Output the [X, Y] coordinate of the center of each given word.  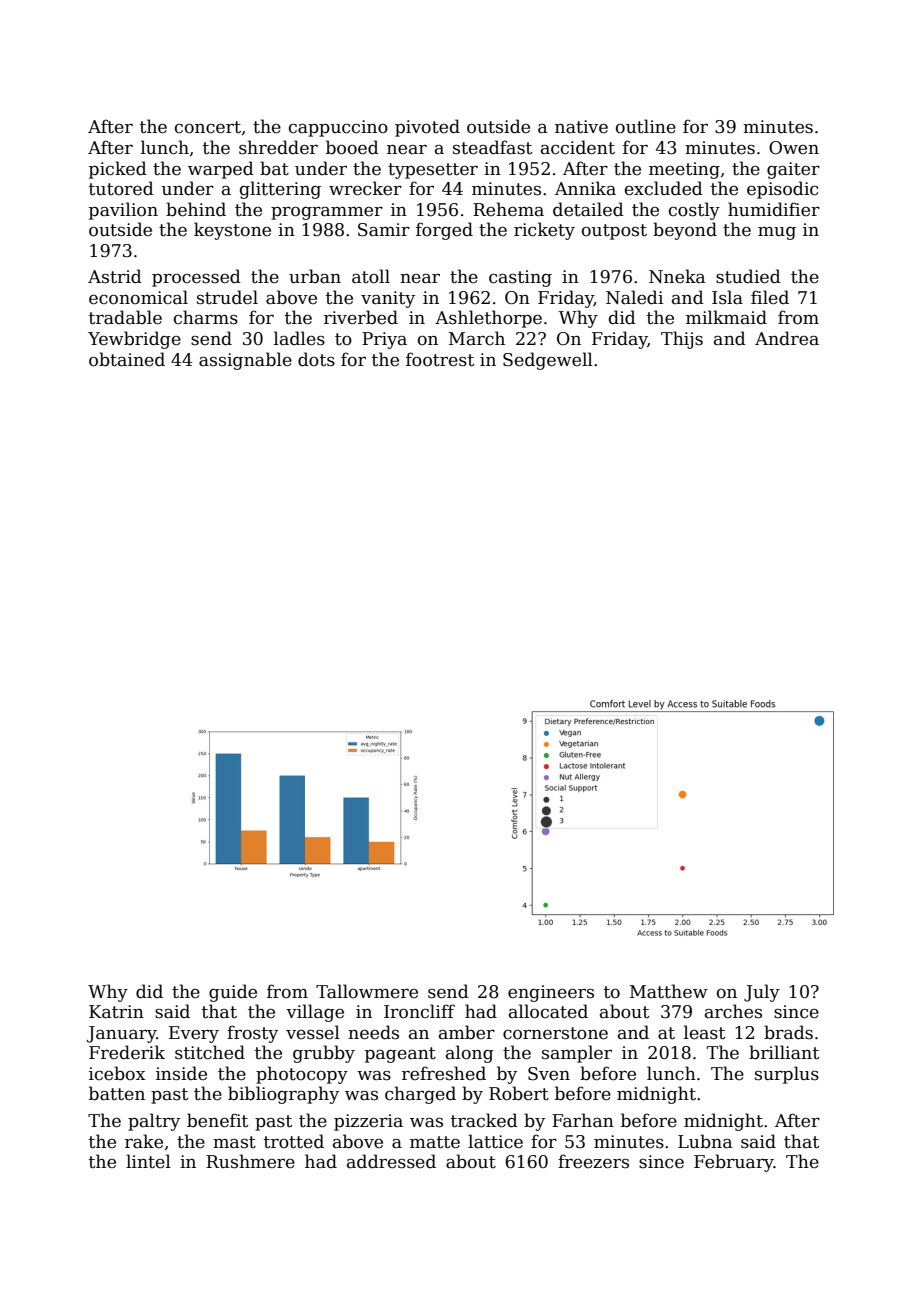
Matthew [669, 991]
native [581, 127]
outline [646, 126]
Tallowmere [367, 991]
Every [194, 1034]
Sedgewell [548, 361]
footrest [440, 359]
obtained [127, 359]
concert [208, 127]
